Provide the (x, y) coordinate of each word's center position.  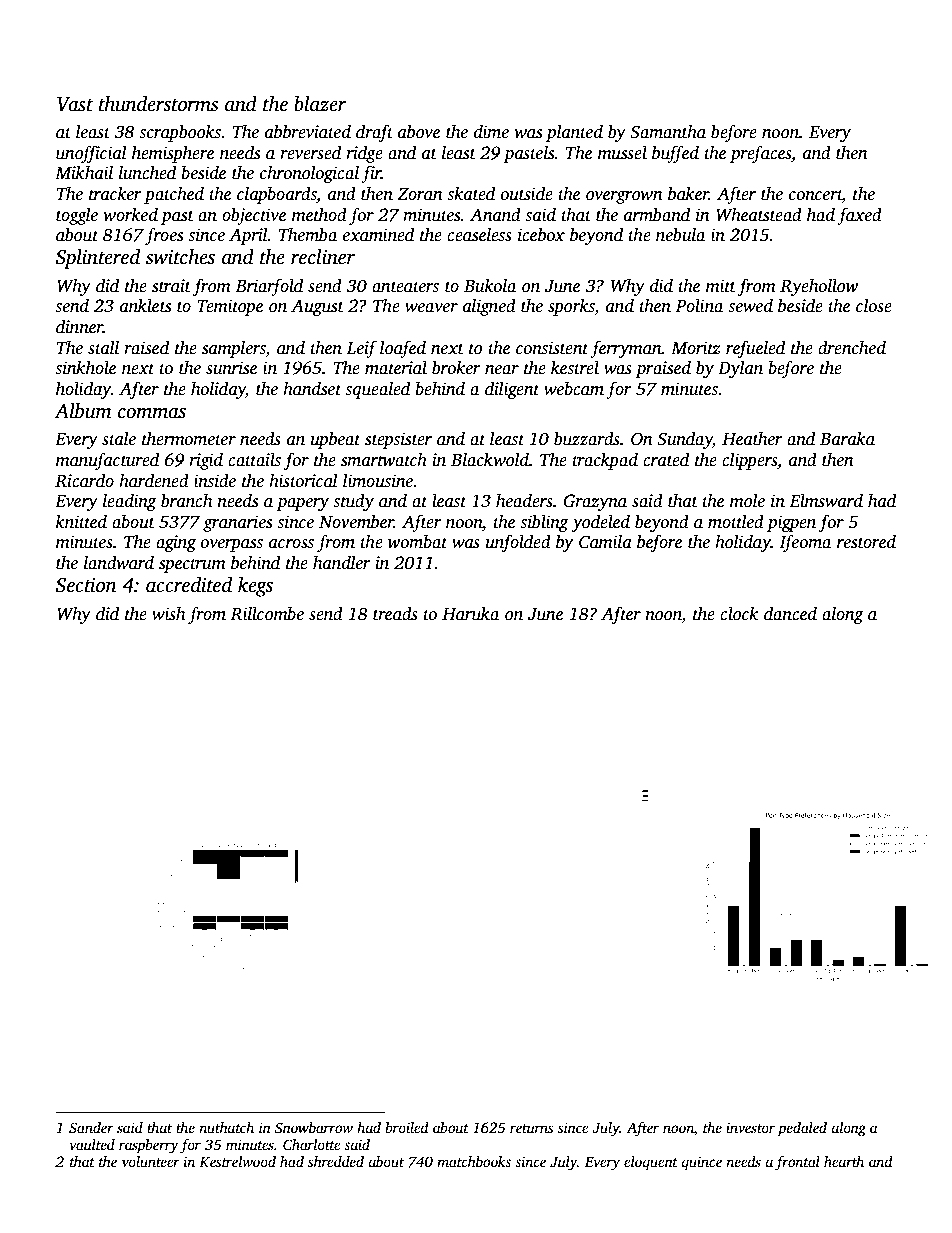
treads (395, 614)
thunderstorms (158, 104)
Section (86, 585)
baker (688, 193)
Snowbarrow (314, 1127)
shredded (336, 1161)
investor (750, 1127)
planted (574, 133)
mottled (736, 521)
